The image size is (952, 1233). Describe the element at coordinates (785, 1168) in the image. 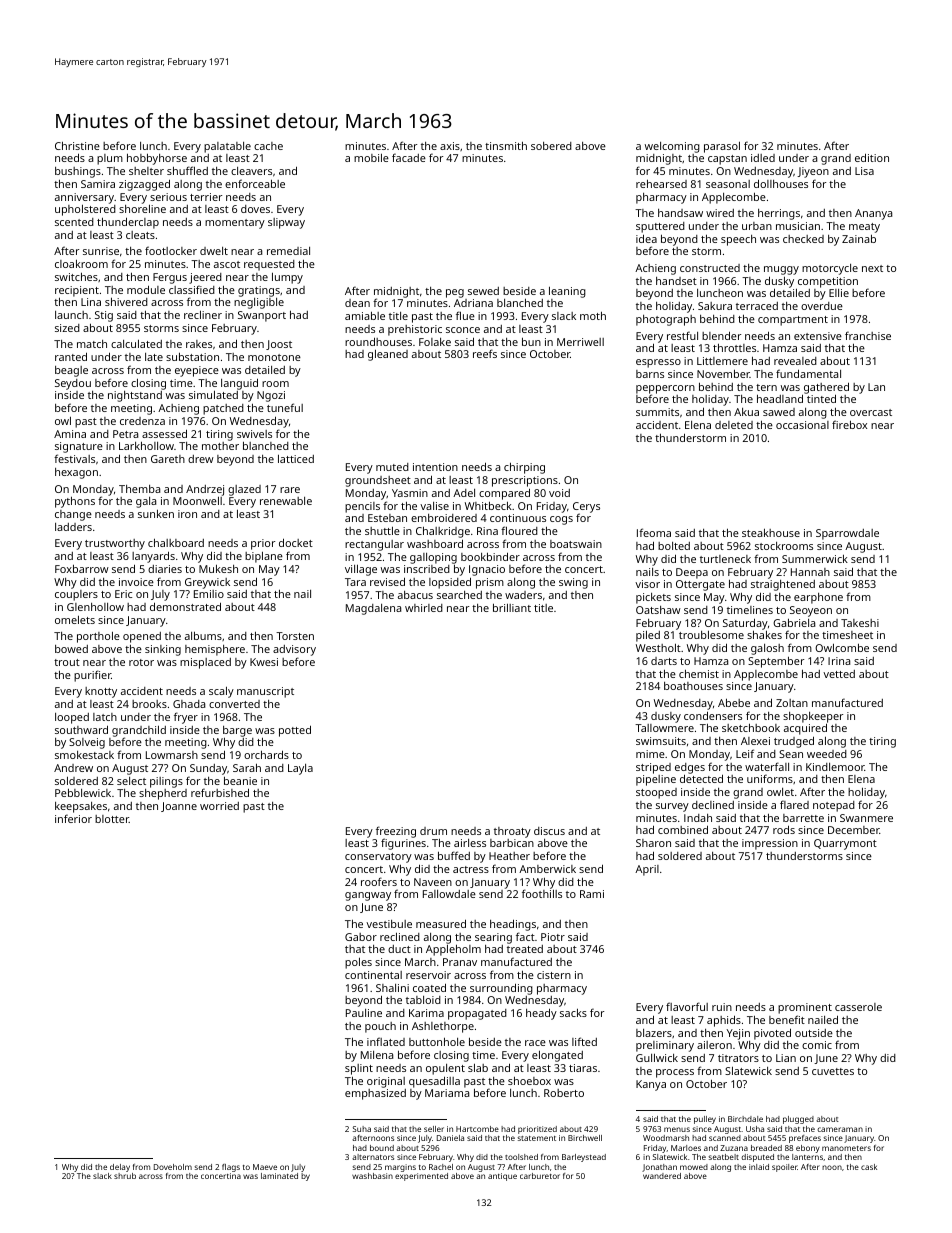

I see `spoiler` at that location.
